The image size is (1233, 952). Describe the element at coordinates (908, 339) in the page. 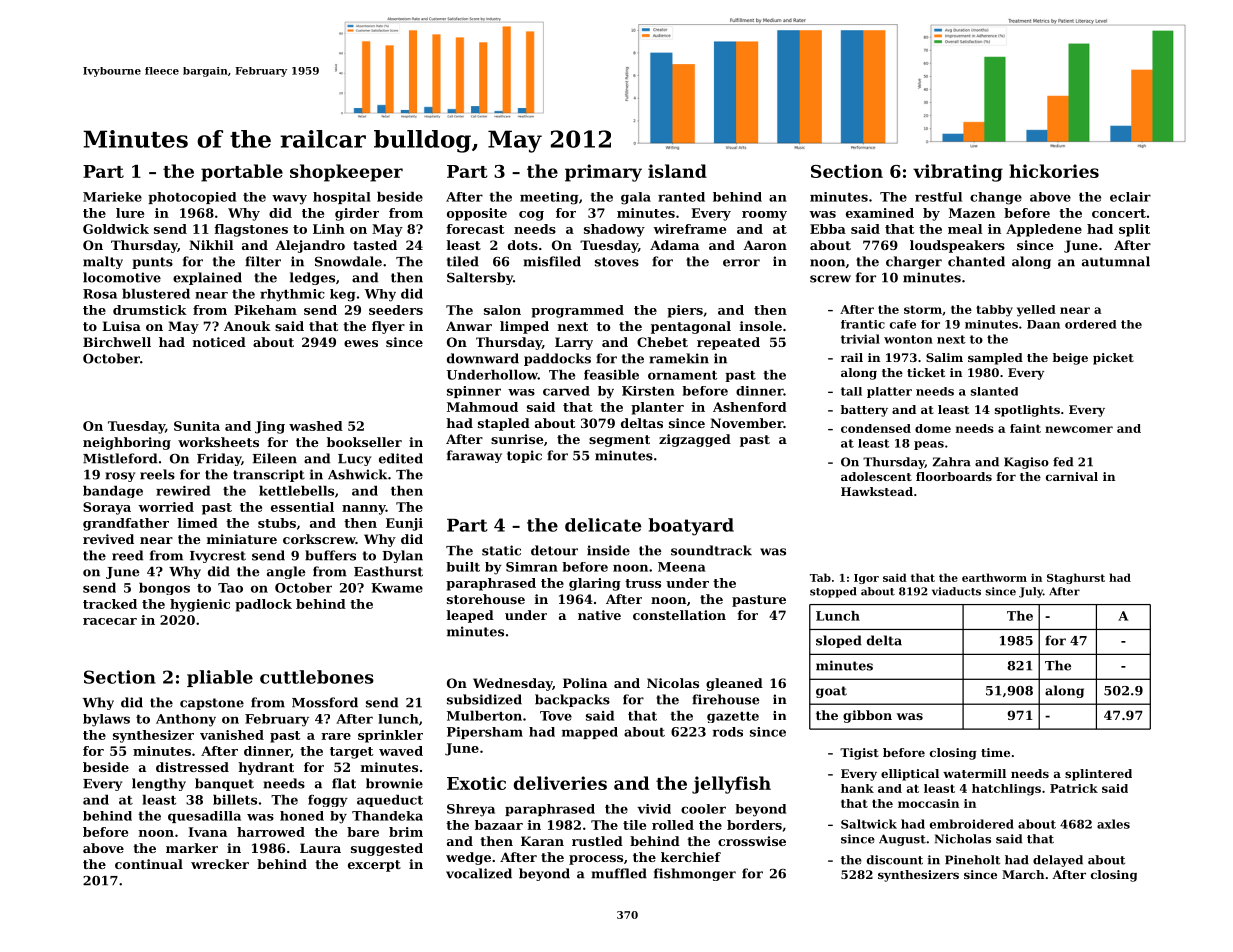

I see `wonton` at that location.
